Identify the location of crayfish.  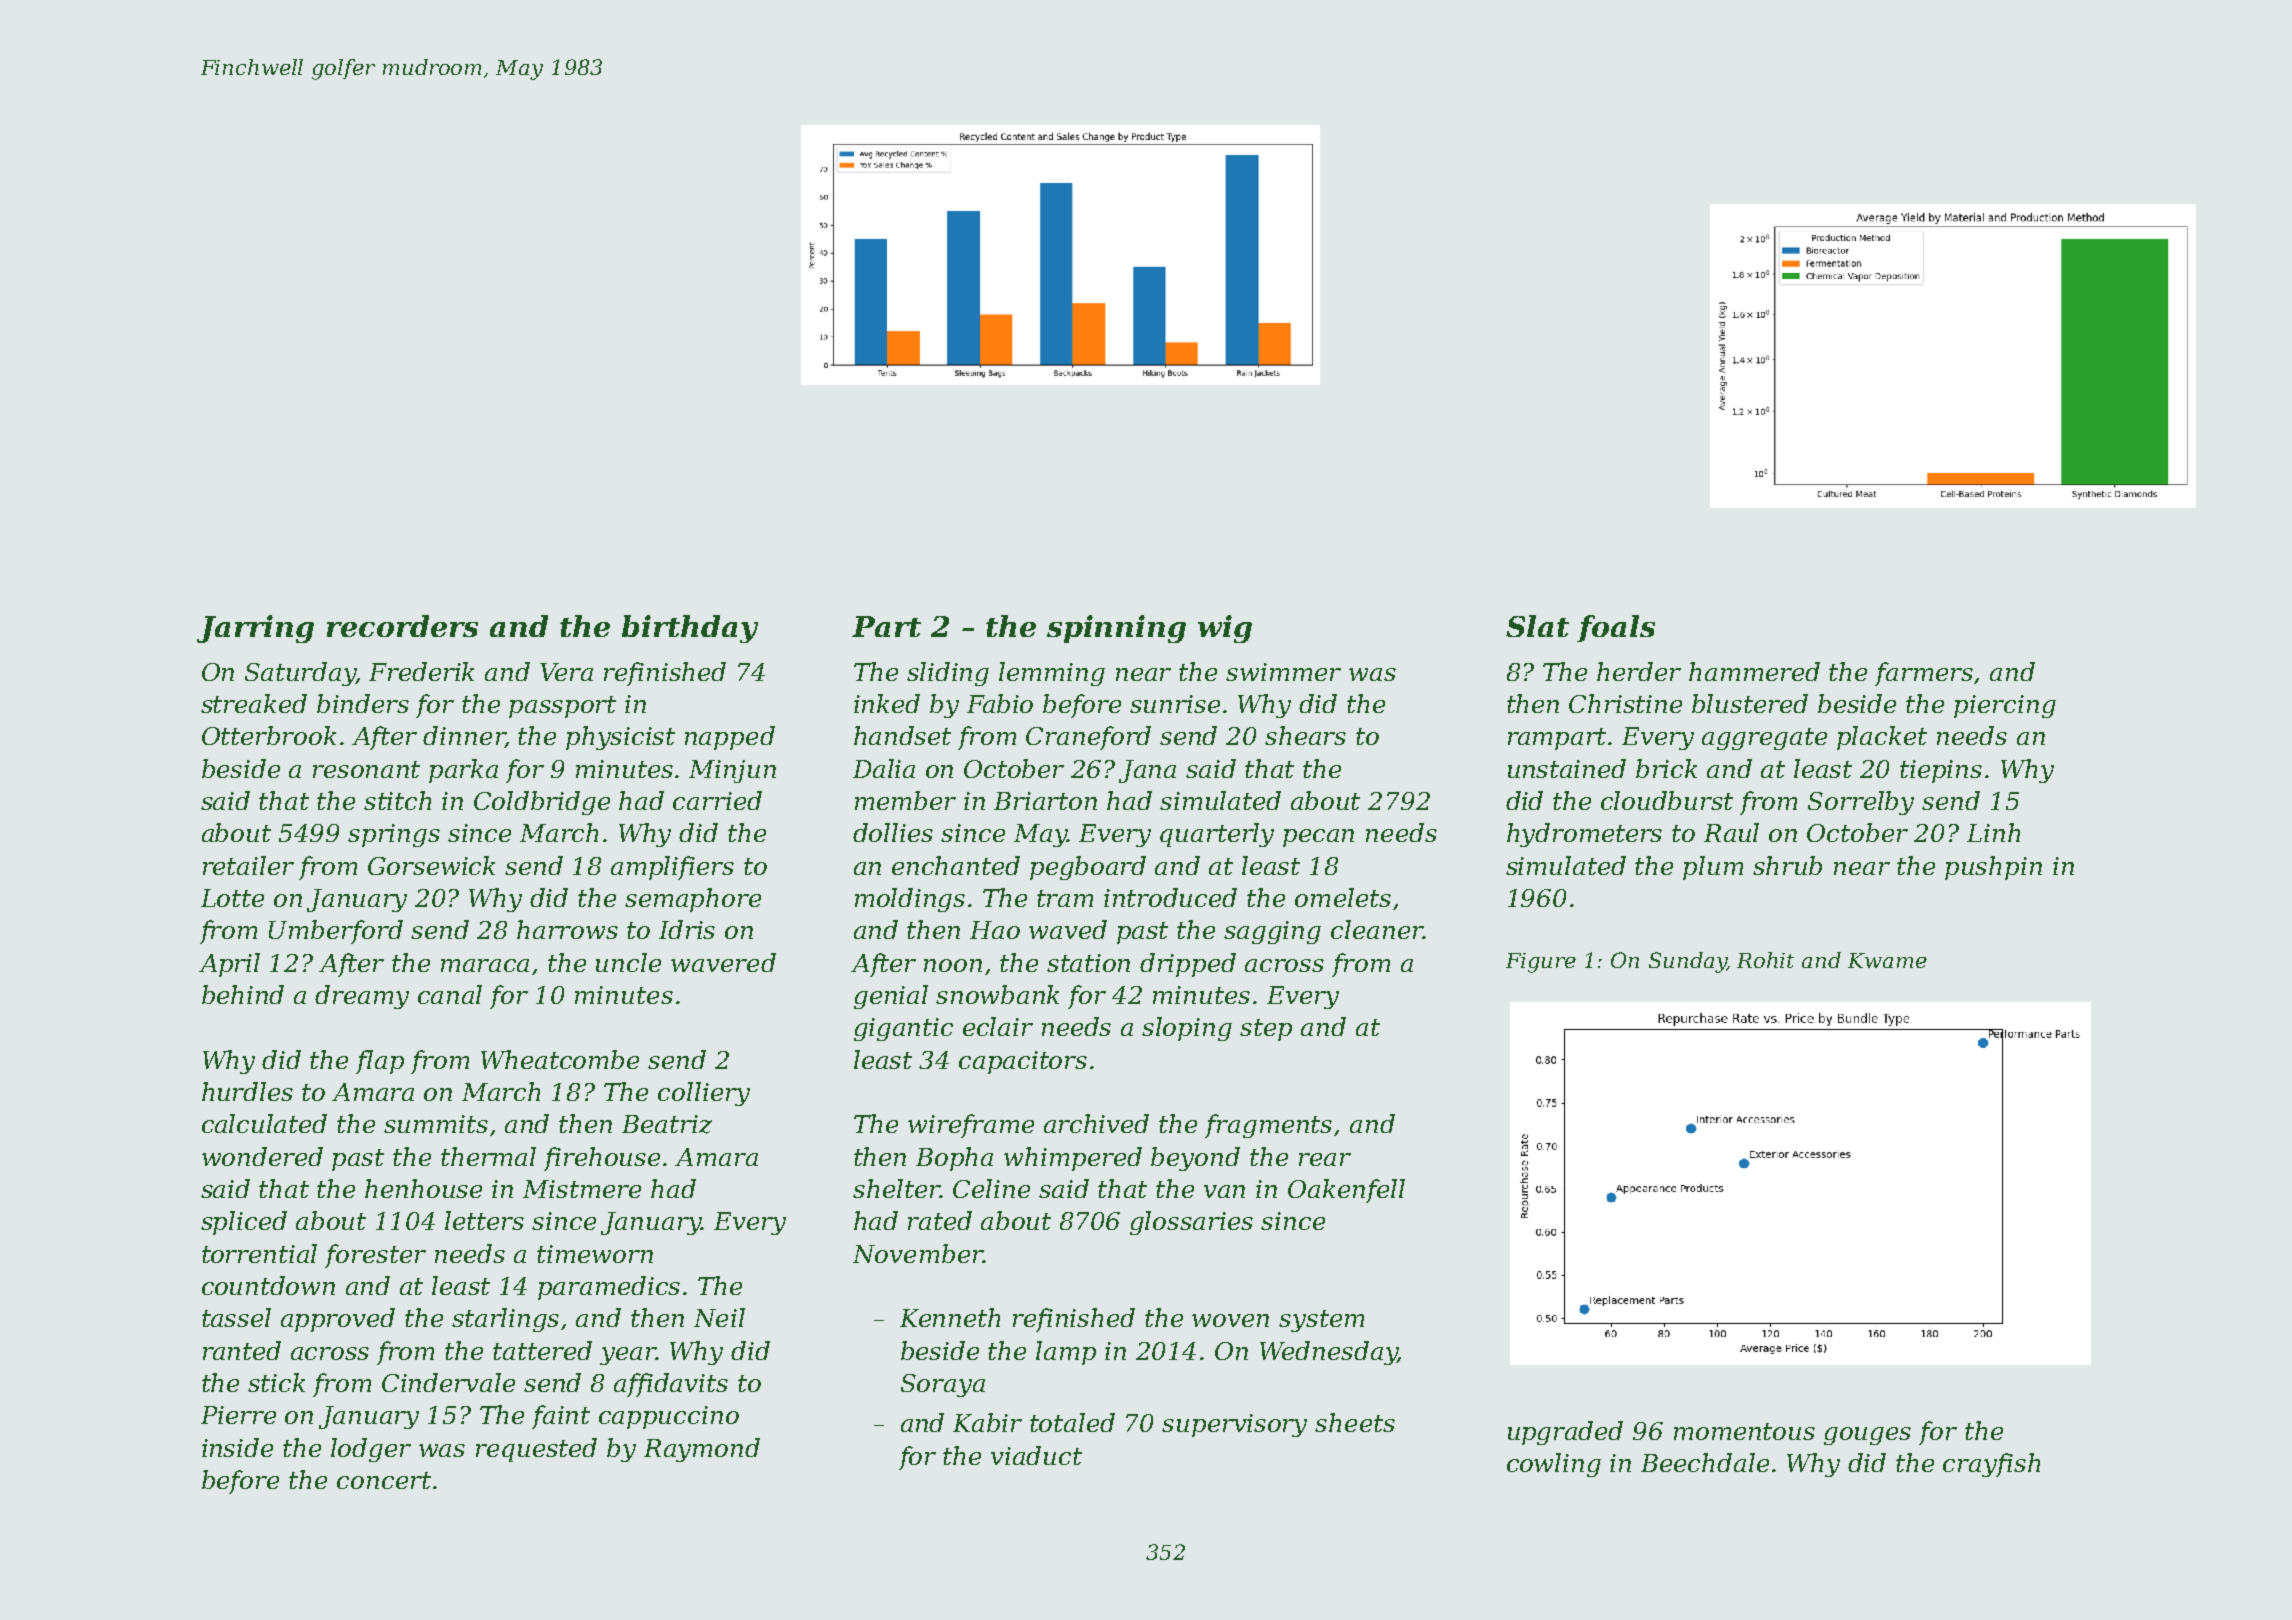
(1991, 1465).
